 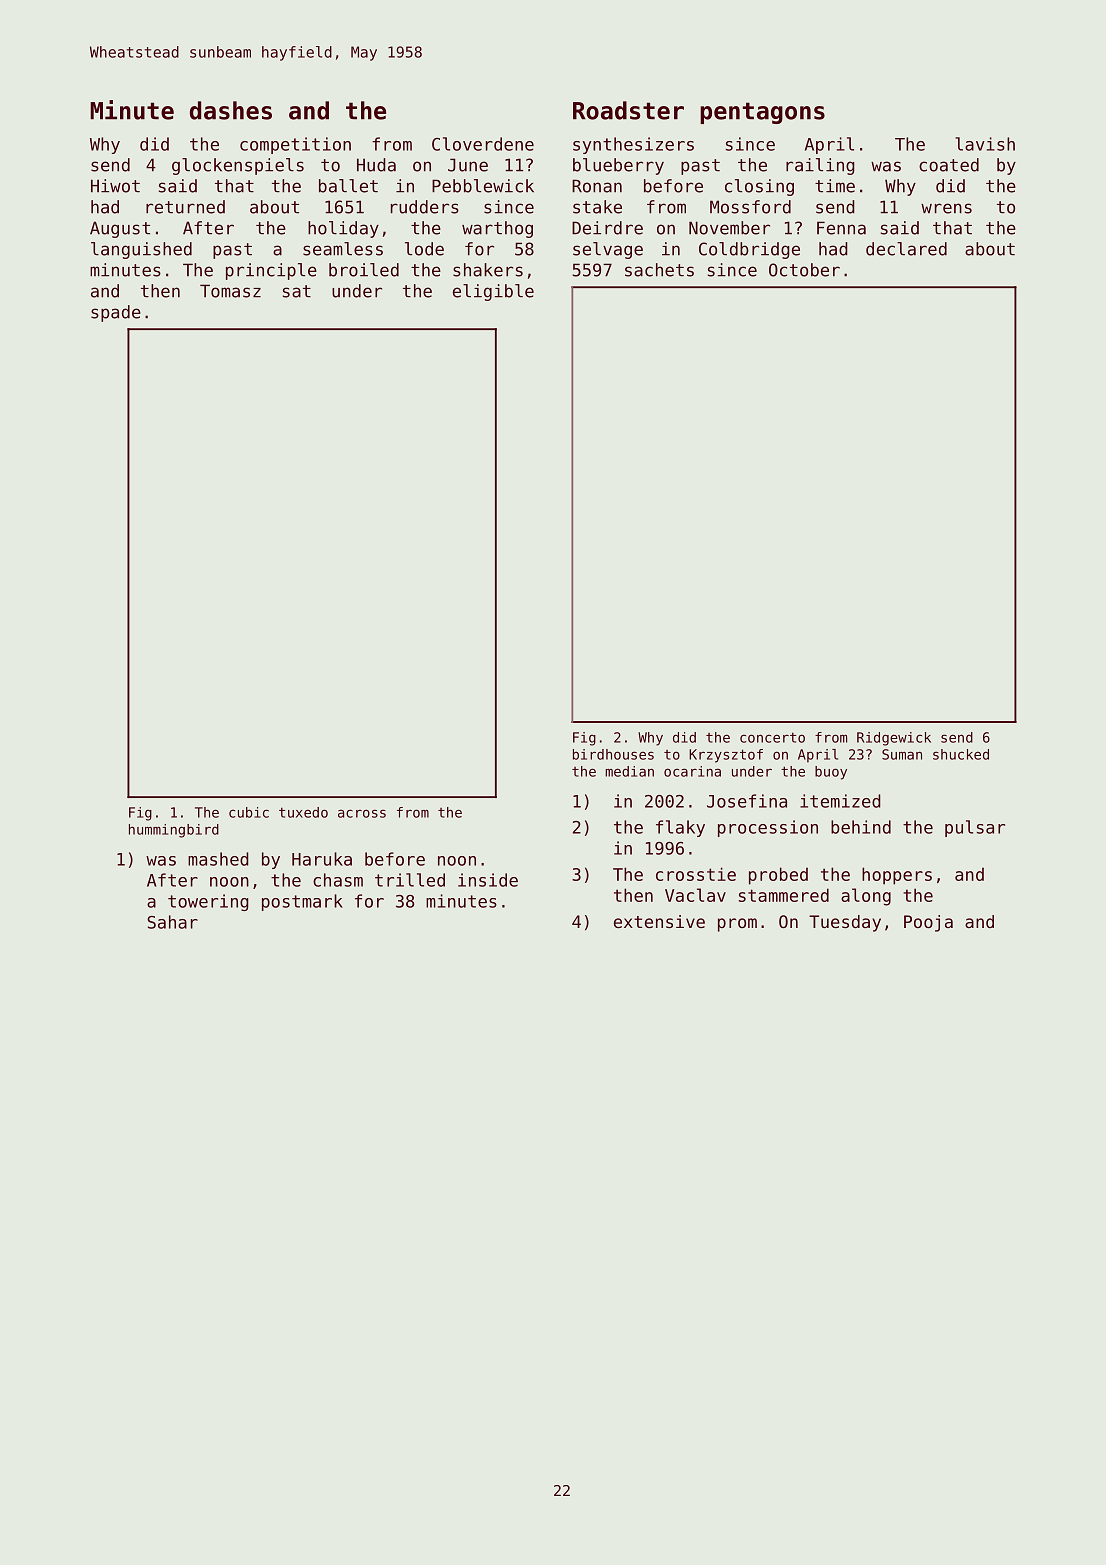 I want to click on Krzysztof, so click(x=726, y=756).
